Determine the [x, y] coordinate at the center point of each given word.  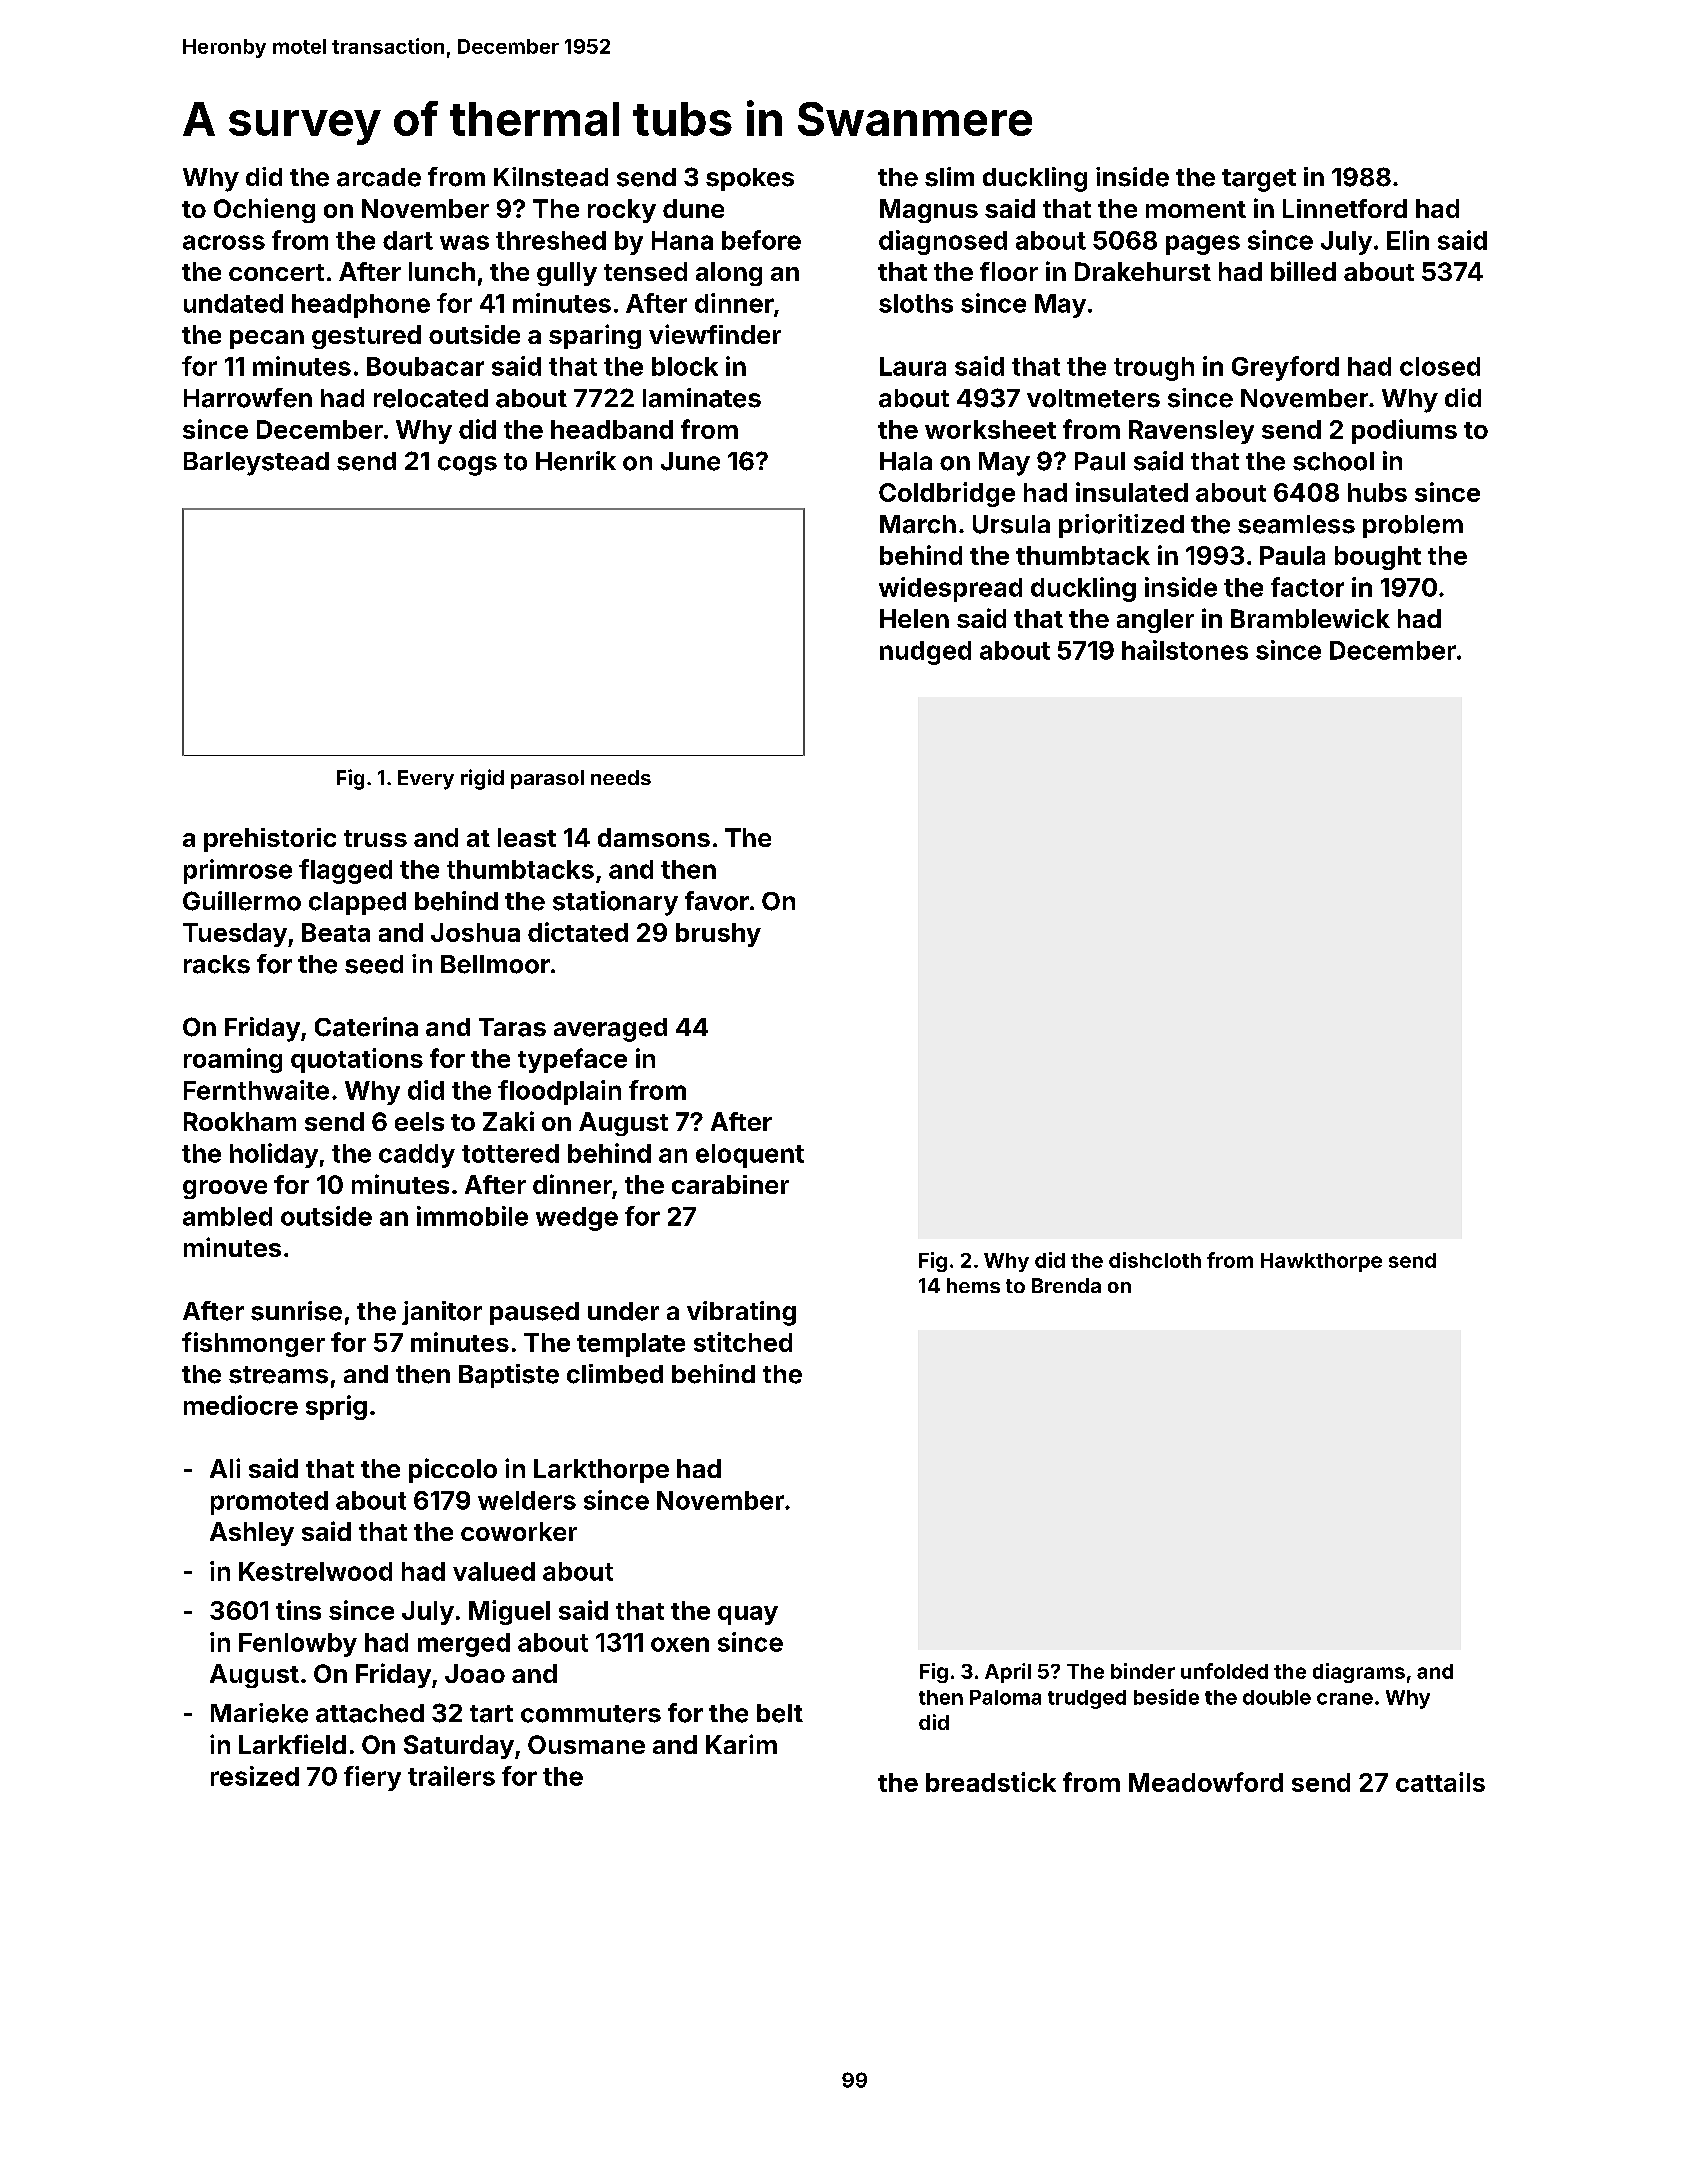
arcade [379, 177]
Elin [1408, 240]
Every [426, 780]
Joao [475, 1673]
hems [973, 1285]
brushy [718, 935]
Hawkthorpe [1321, 1262]
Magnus [929, 211]
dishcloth [1155, 1260]
